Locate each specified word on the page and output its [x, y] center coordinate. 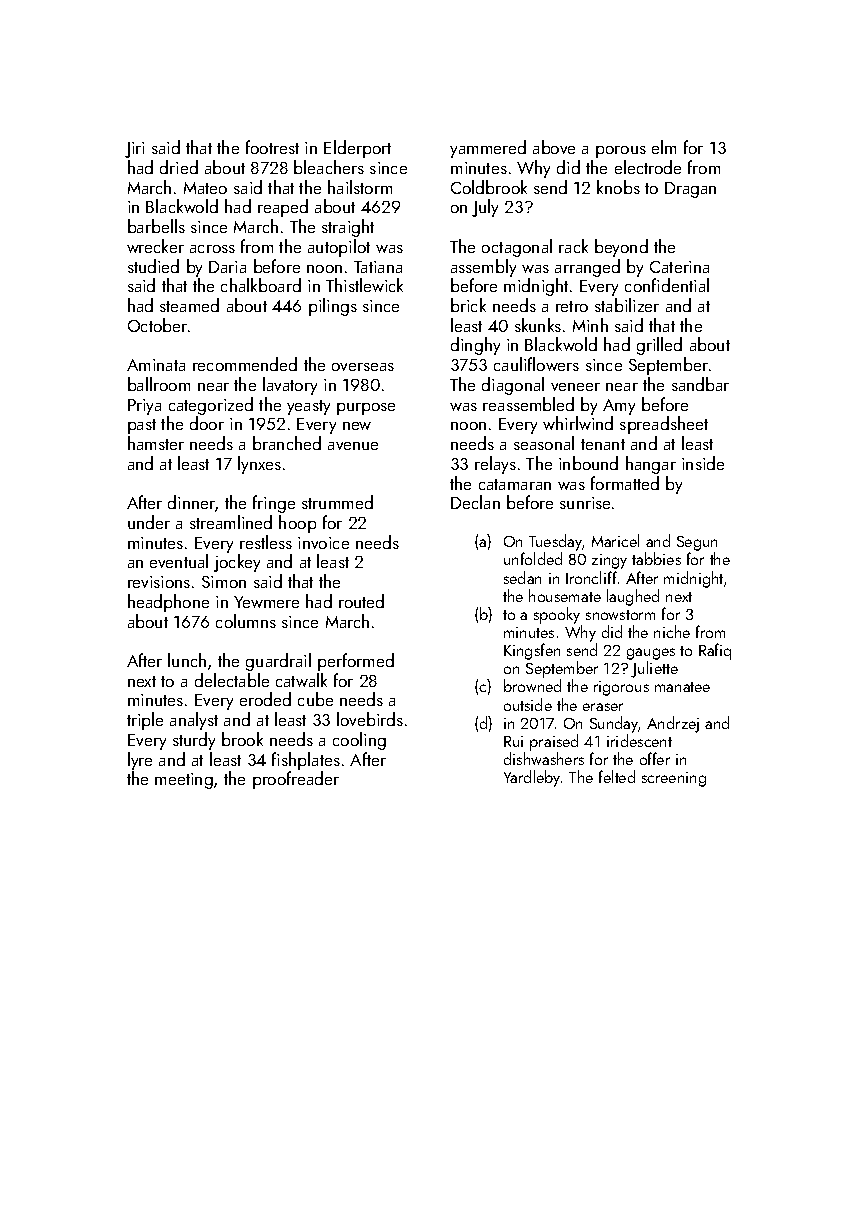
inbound [588, 463]
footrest [272, 147]
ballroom [159, 384]
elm [664, 147]
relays [495, 465]
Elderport [357, 149]
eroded [265, 699]
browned [532, 685]
